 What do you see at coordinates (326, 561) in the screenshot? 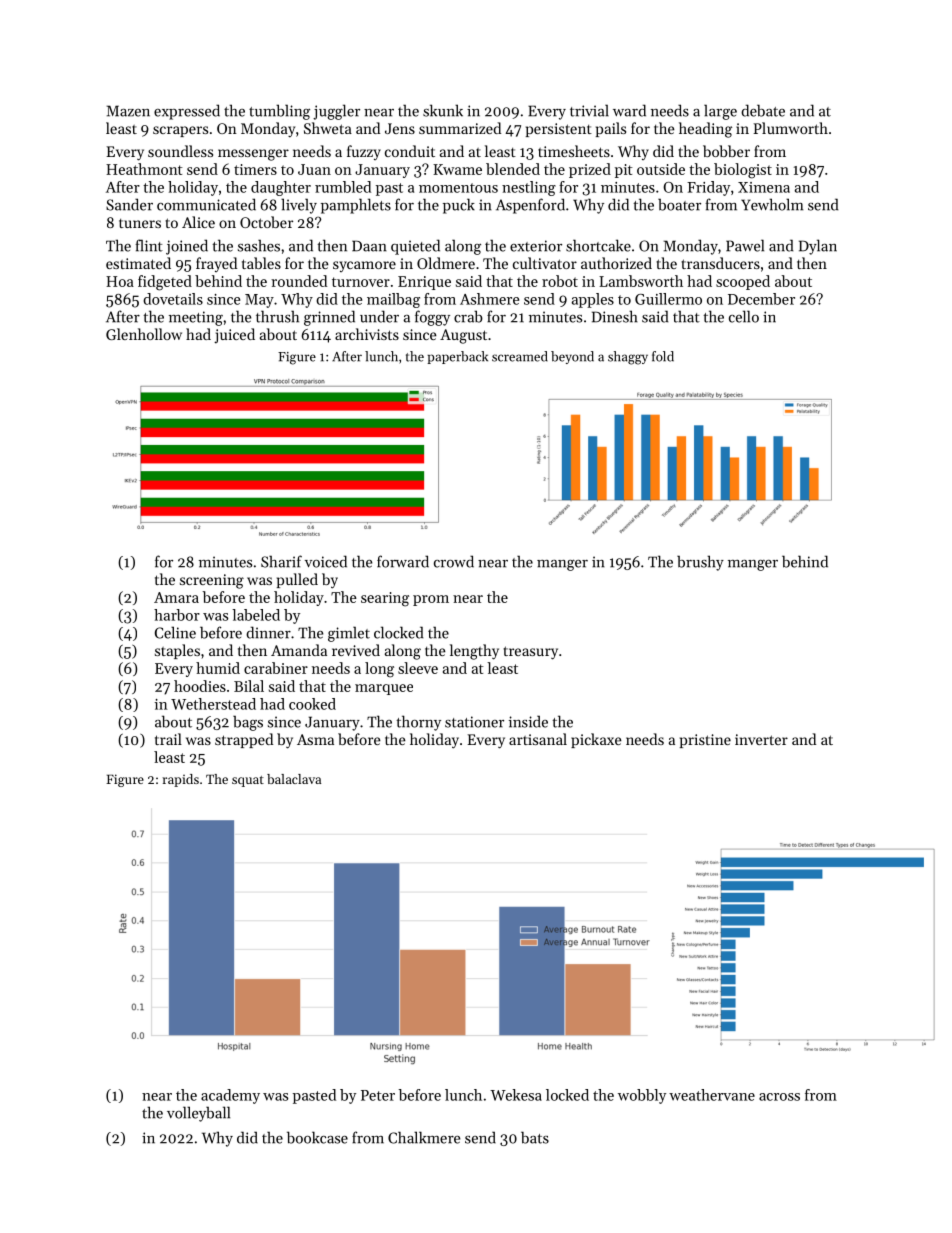
I see `voiced` at bounding box center [326, 561].
